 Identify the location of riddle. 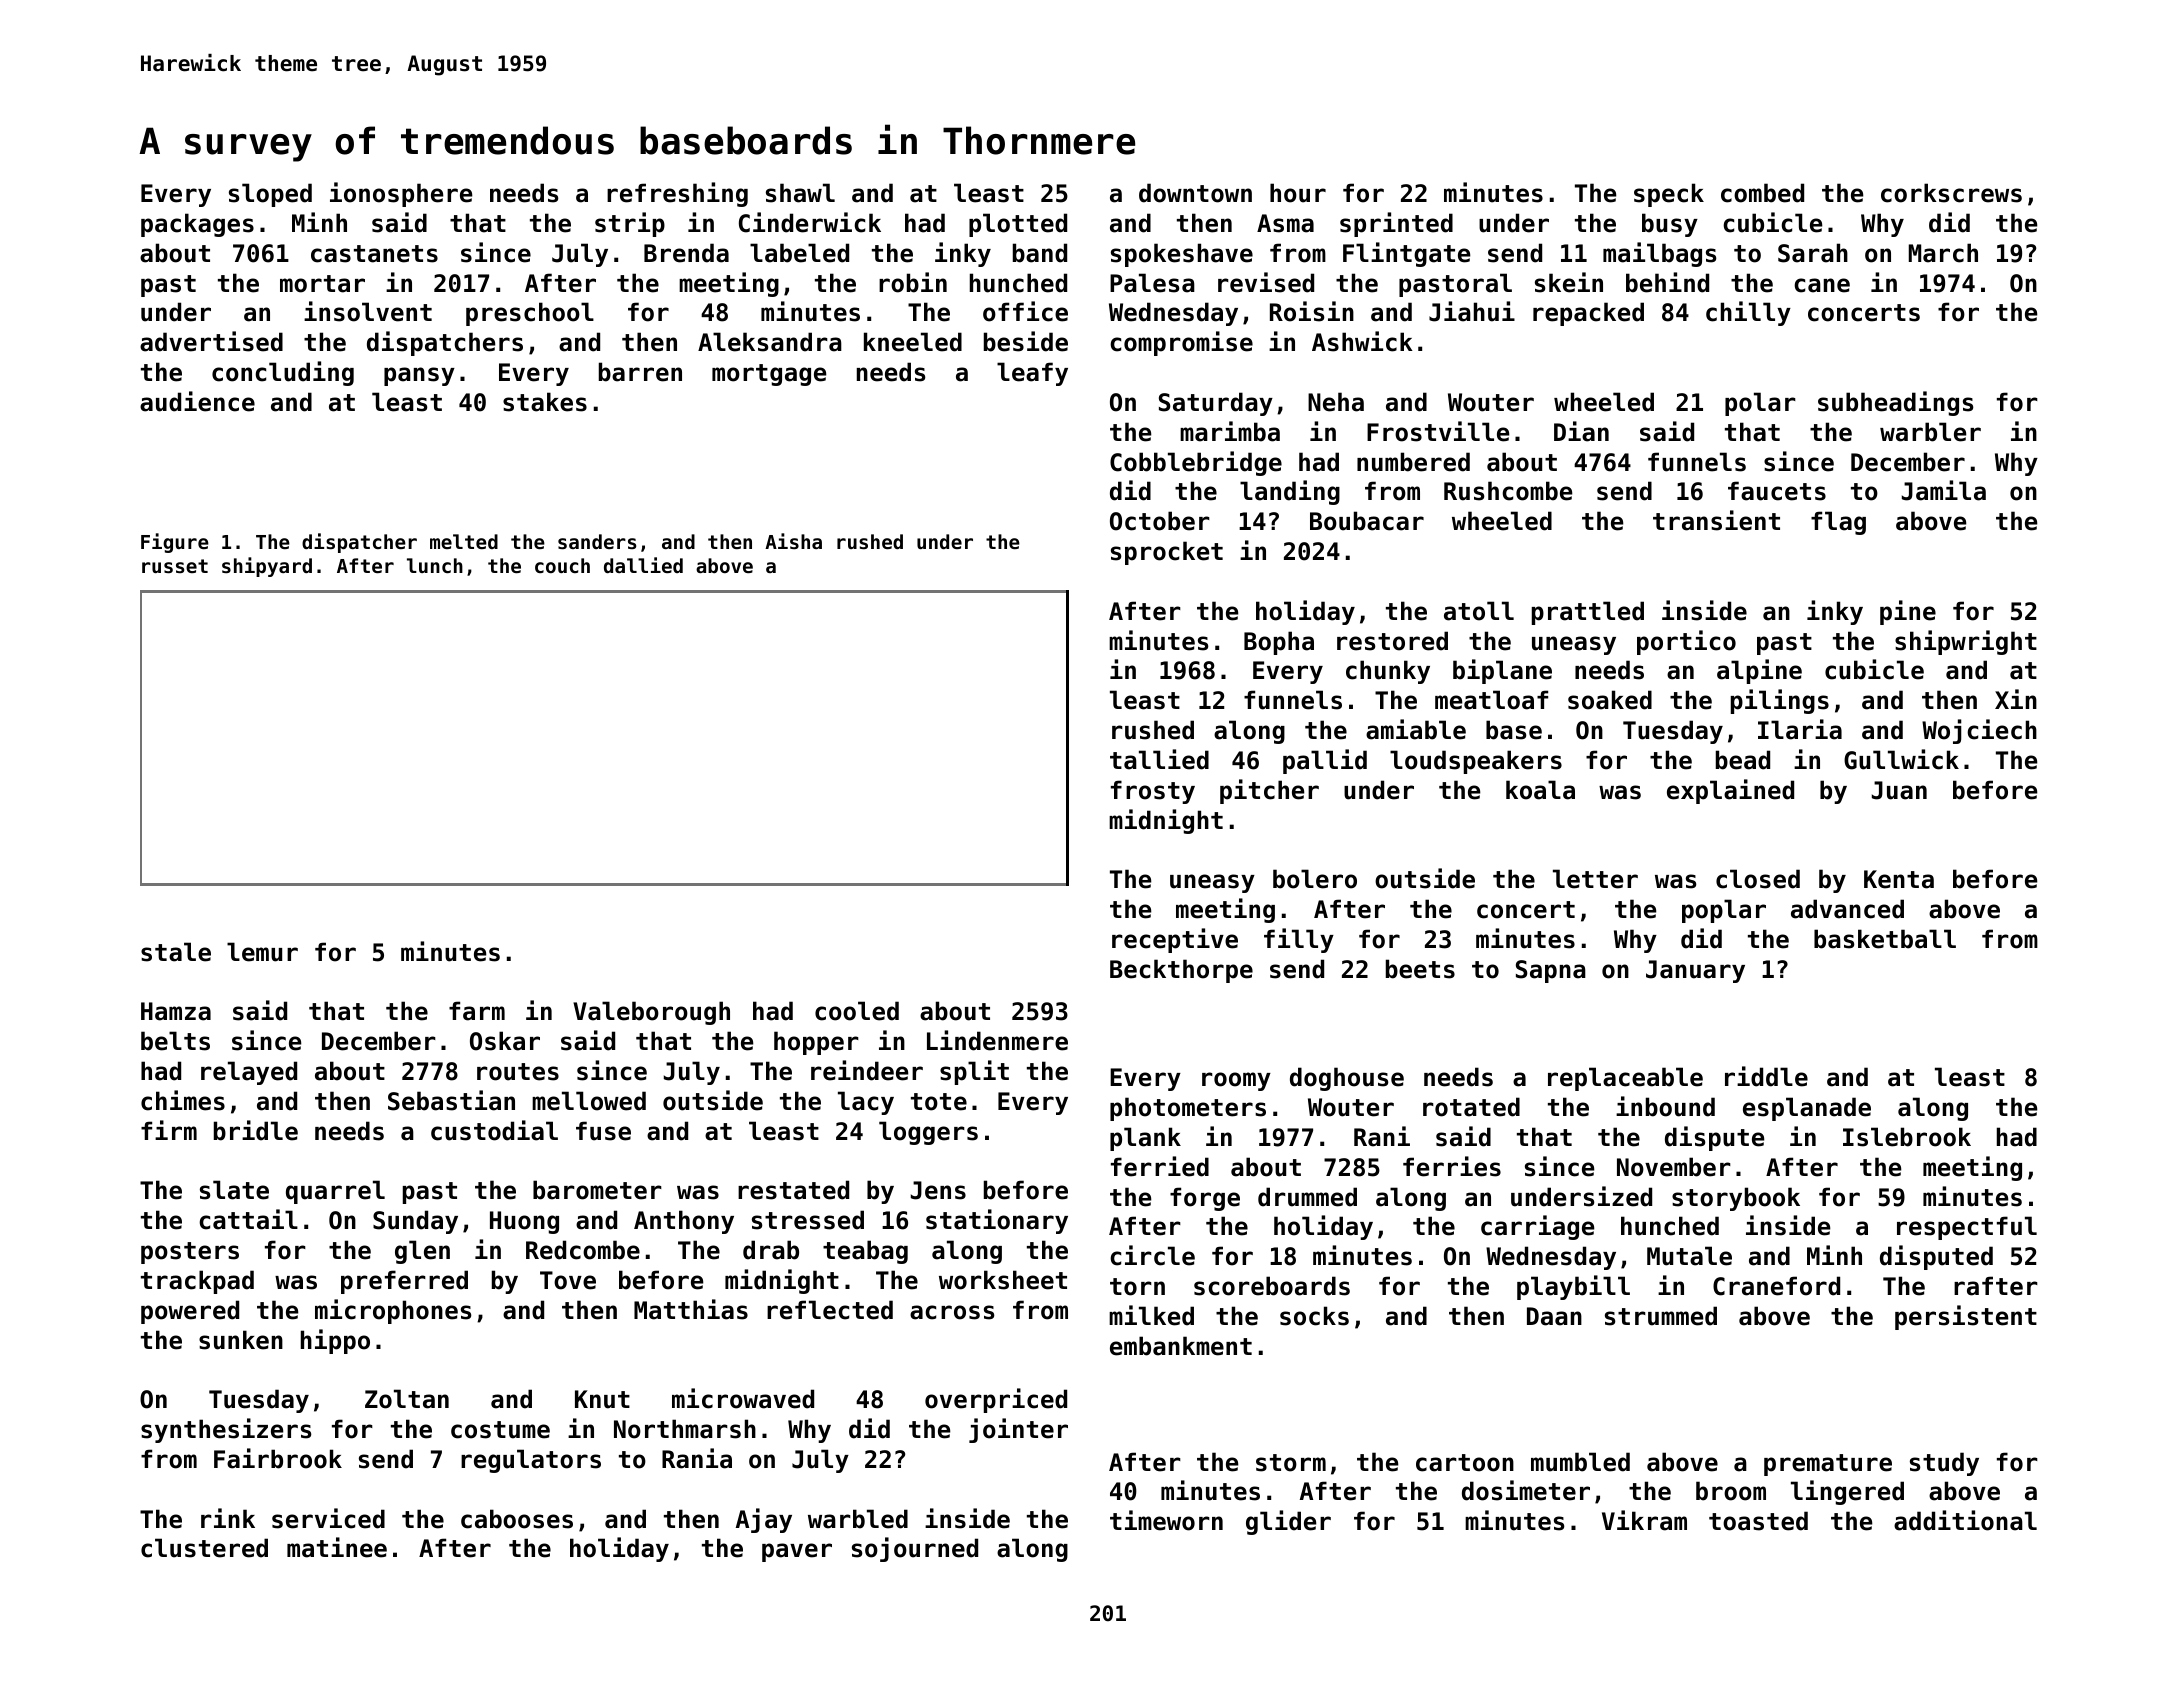
(1766, 1076).
